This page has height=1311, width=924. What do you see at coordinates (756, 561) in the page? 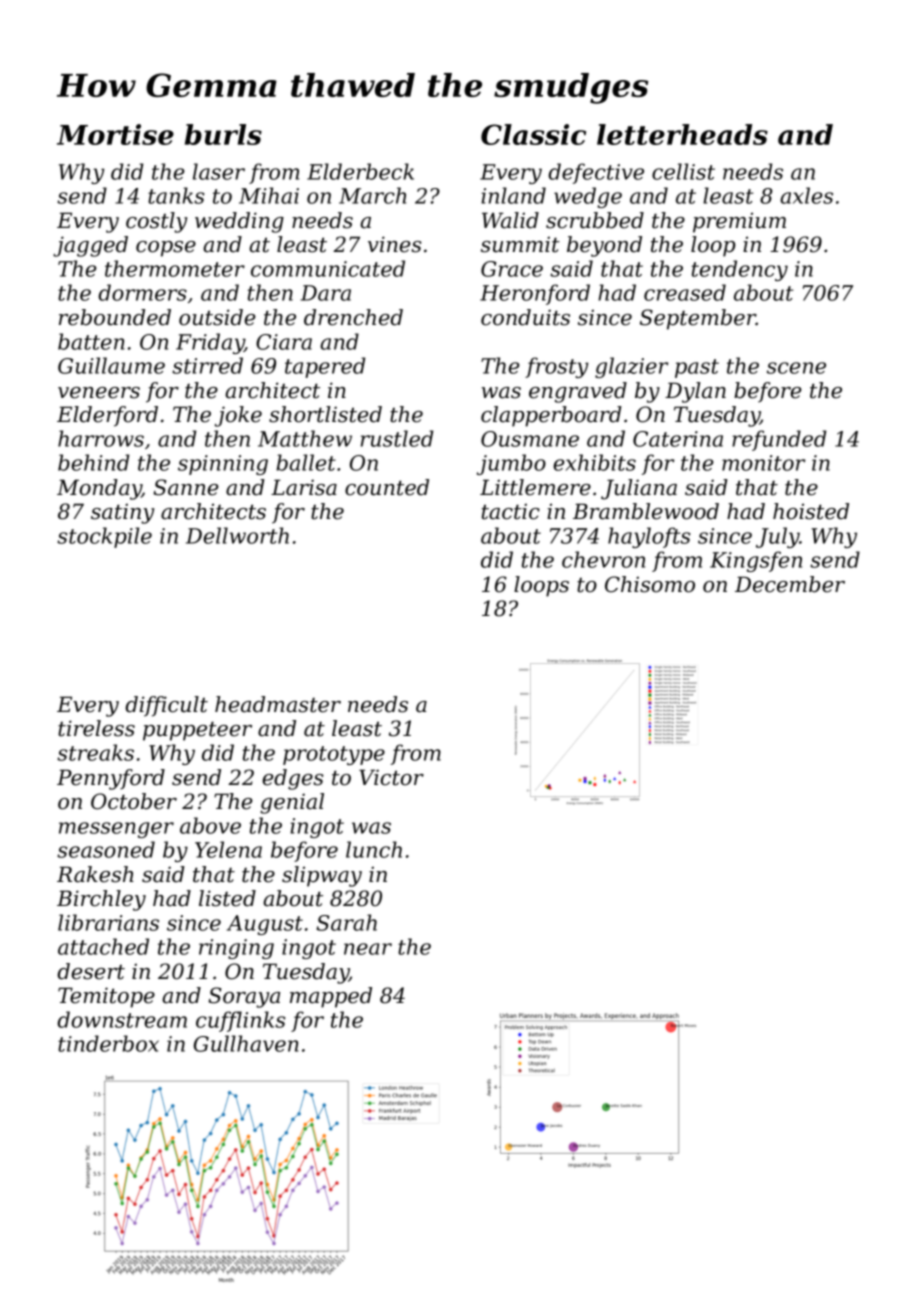
I see `Kingsfen` at bounding box center [756, 561].
